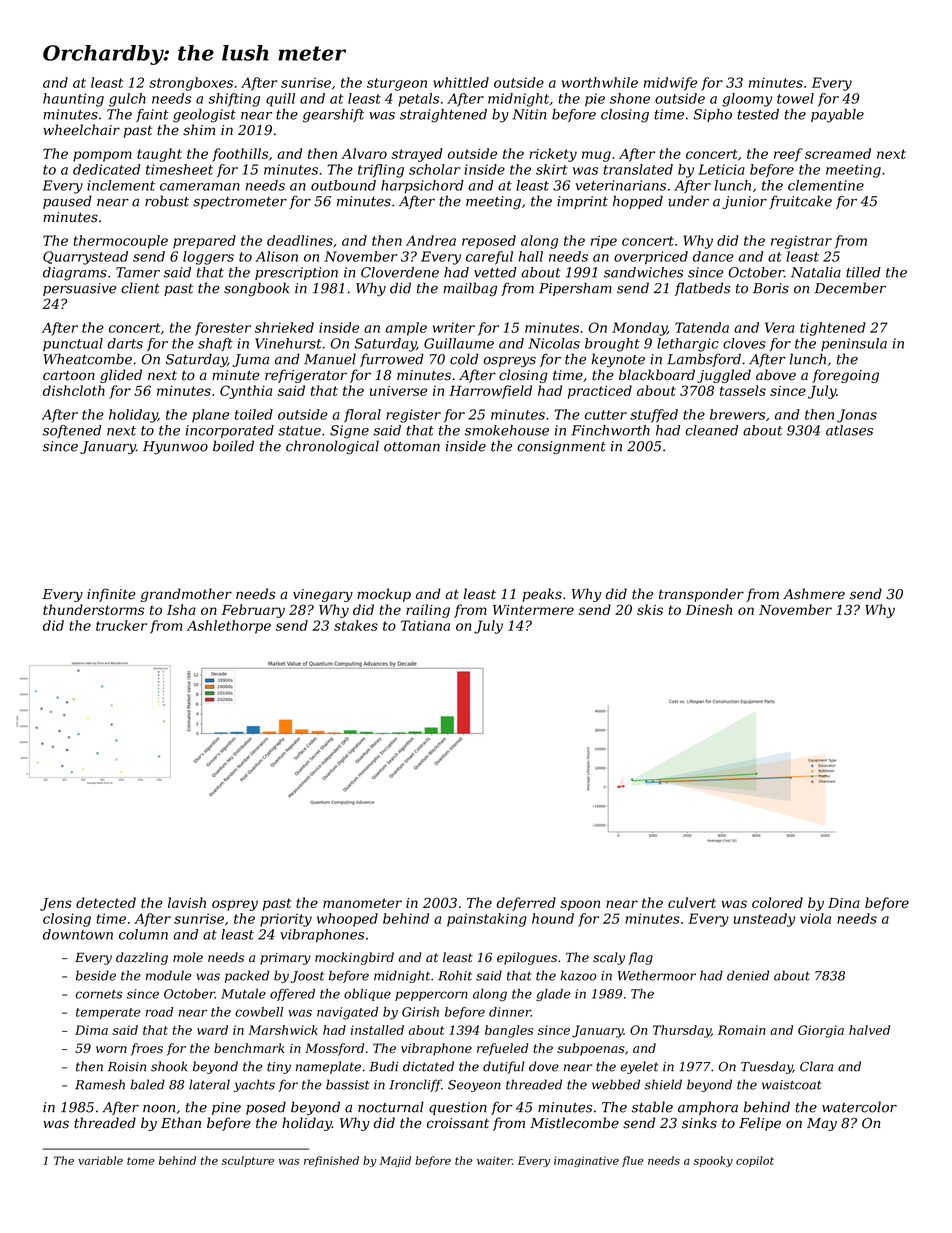 Image resolution: width=952 pixels, height=1233 pixels. What do you see at coordinates (187, 902) in the screenshot?
I see `lavish` at bounding box center [187, 902].
